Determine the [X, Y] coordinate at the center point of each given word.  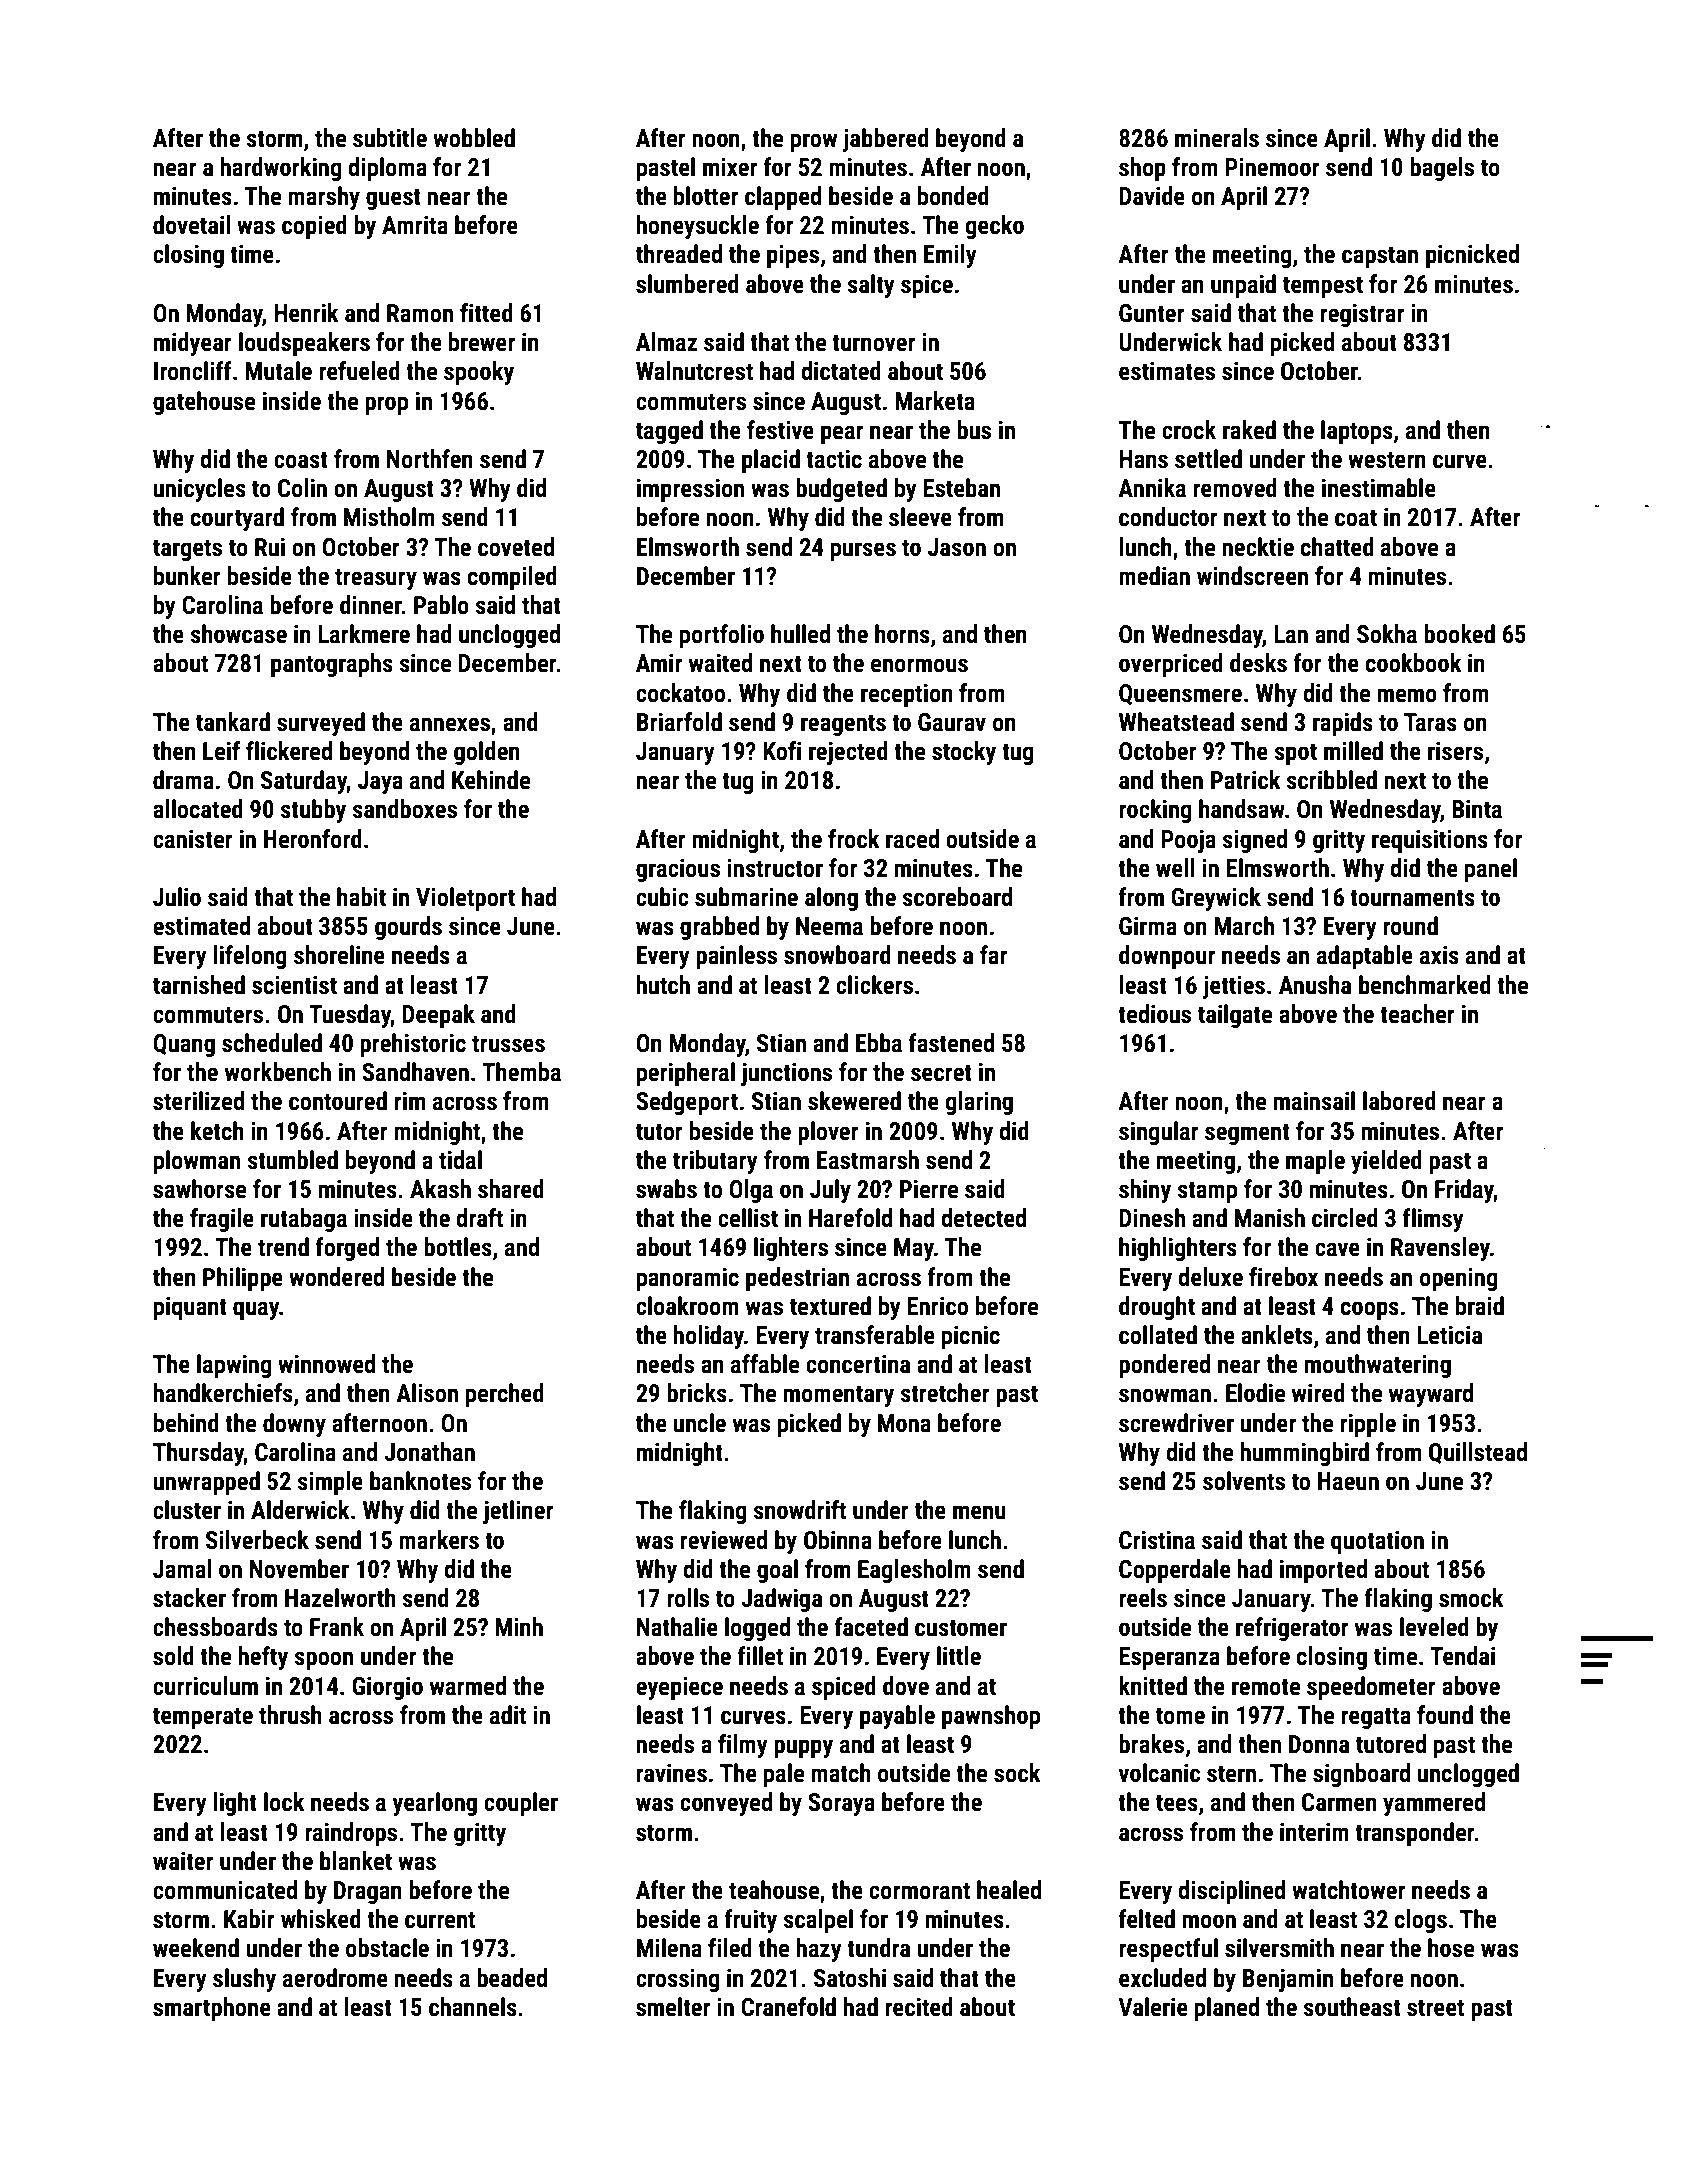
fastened [951, 1043]
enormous [919, 665]
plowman [197, 1162]
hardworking [281, 169]
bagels [1442, 169]
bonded [953, 196]
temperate [203, 1718]
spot [1295, 754]
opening [1459, 1279]
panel [1491, 870]
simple [330, 1483]
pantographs [332, 665]
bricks [697, 1393]
